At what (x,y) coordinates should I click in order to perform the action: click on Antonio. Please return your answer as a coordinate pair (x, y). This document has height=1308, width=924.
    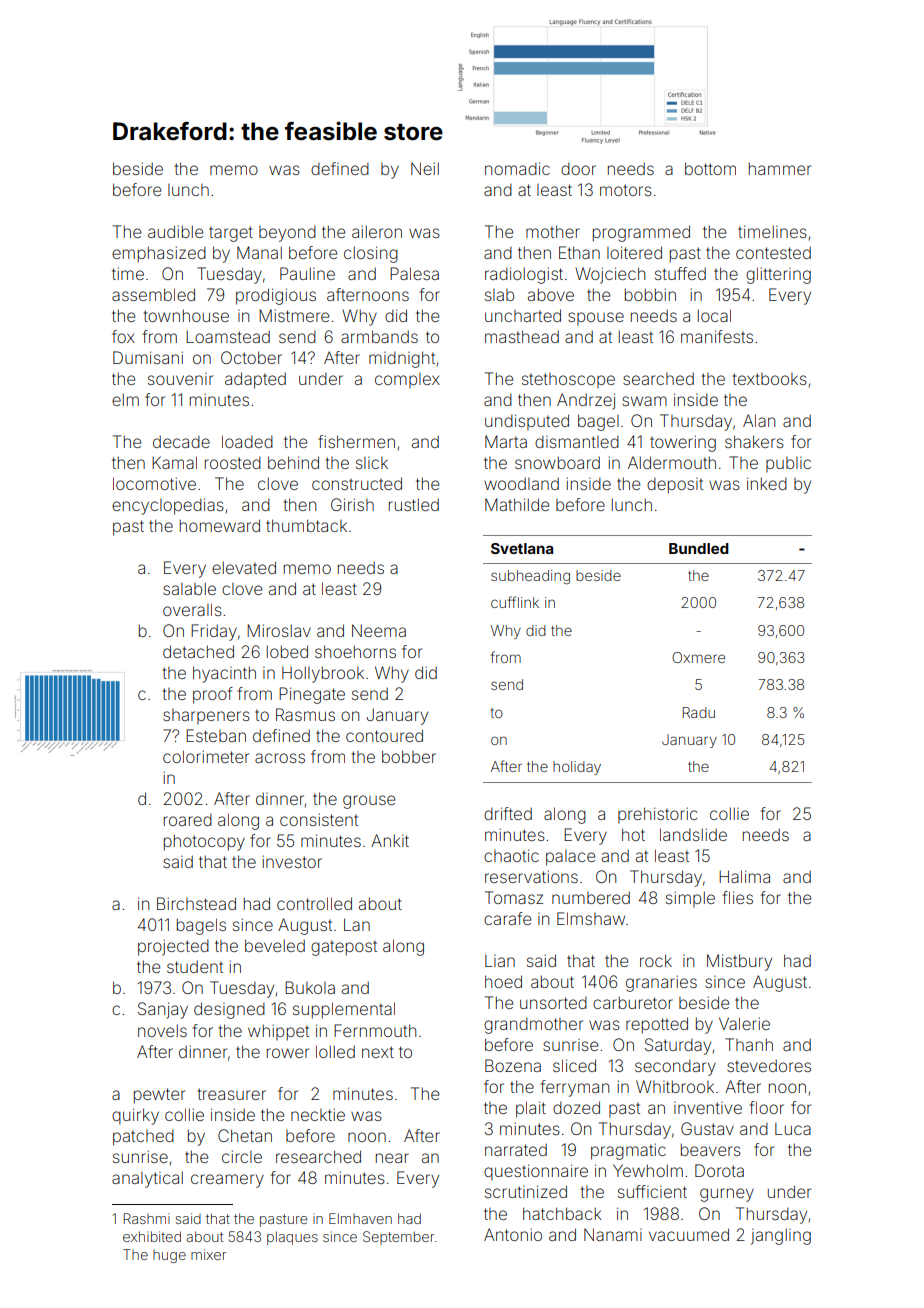
    Looking at the image, I should click on (513, 1234).
